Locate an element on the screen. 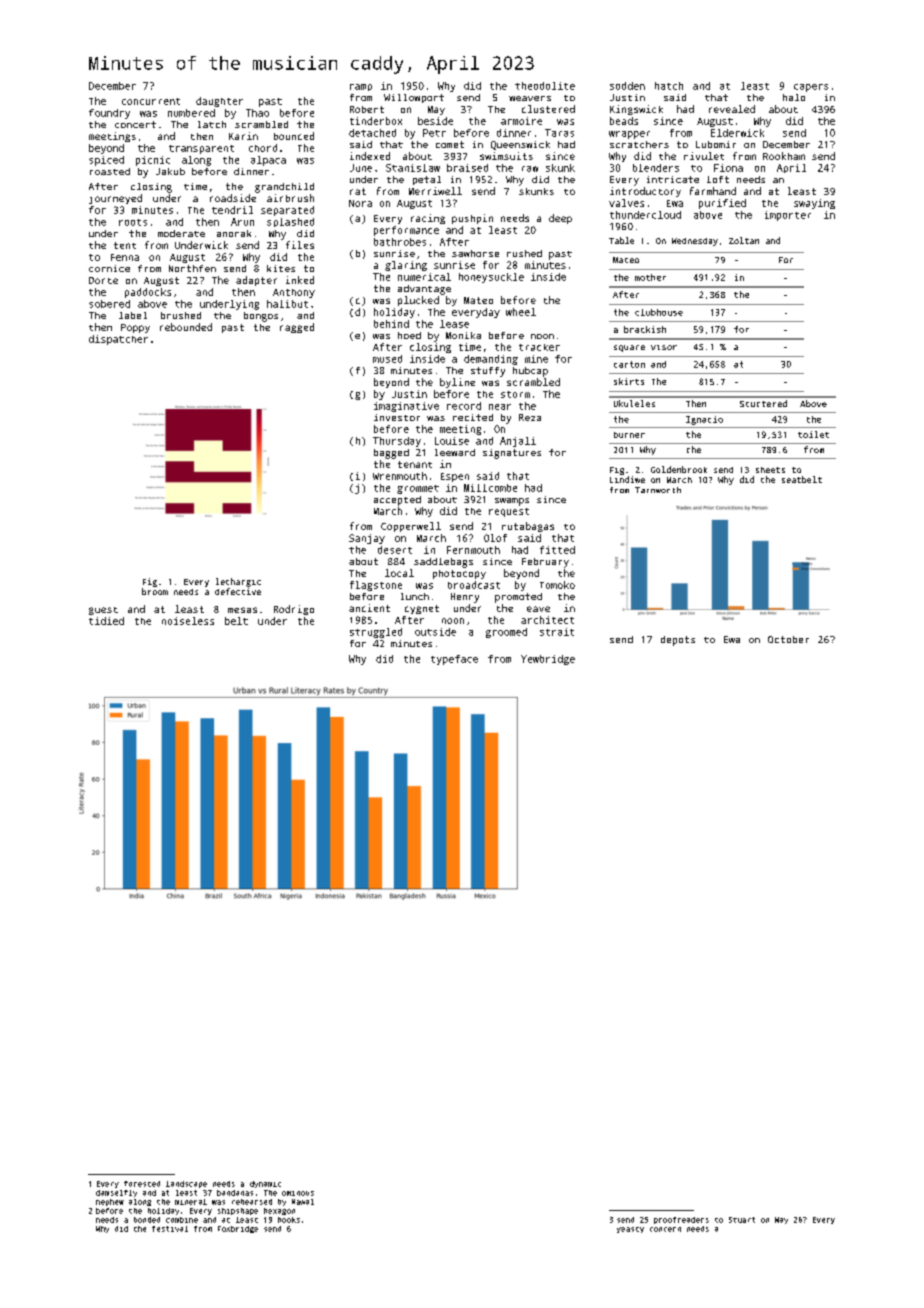 The width and height of the screenshot is (924, 1308). landscape is located at coordinates (186, 1184).
